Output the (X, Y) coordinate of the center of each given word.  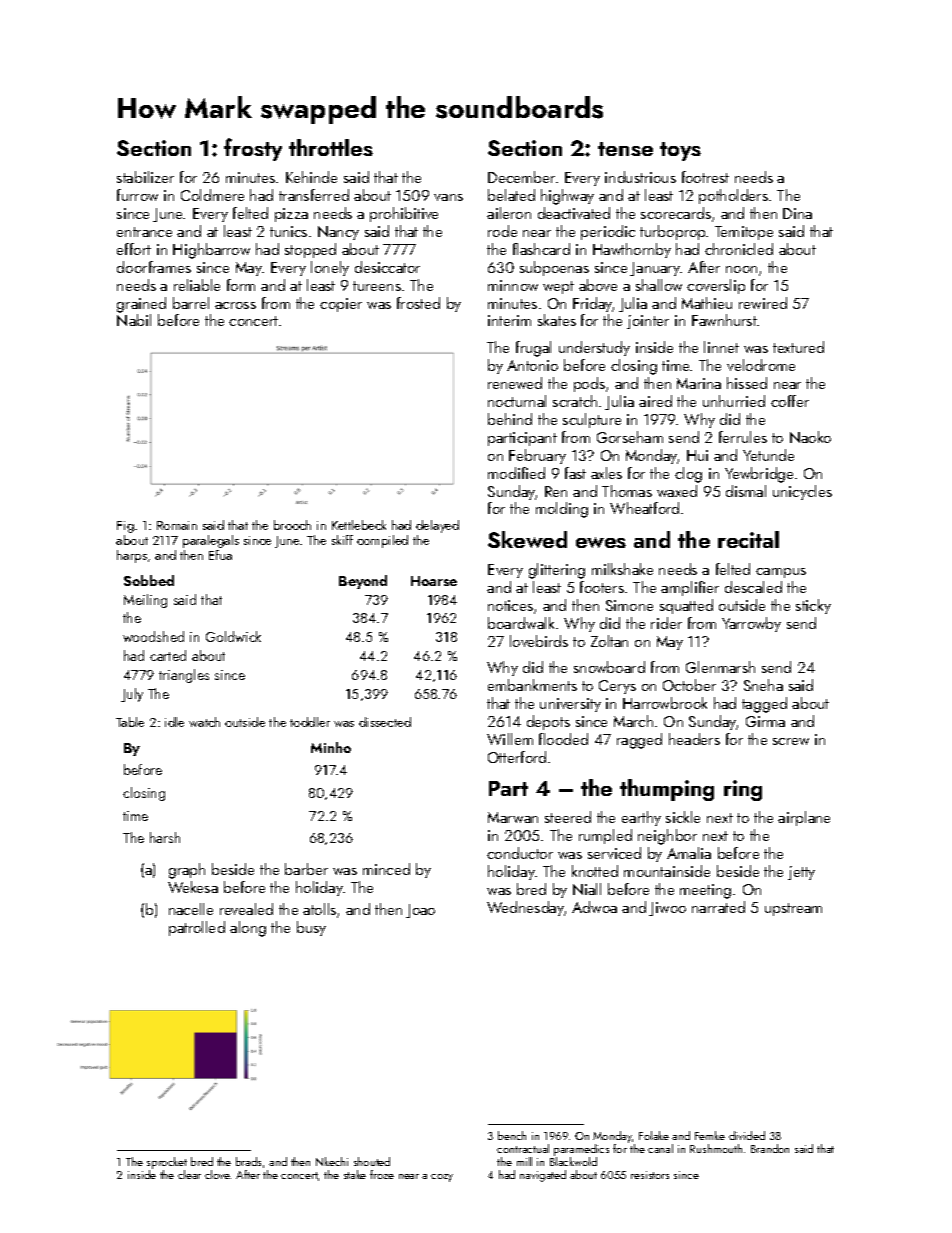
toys (680, 151)
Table (130, 722)
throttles (331, 147)
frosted (418, 303)
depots (548, 722)
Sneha (763, 685)
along (248, 929)
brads (248, 1161)
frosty (253, 149)
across (235, 305)
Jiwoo (667, 909)
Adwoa (594, 907)
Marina (699, 383)
